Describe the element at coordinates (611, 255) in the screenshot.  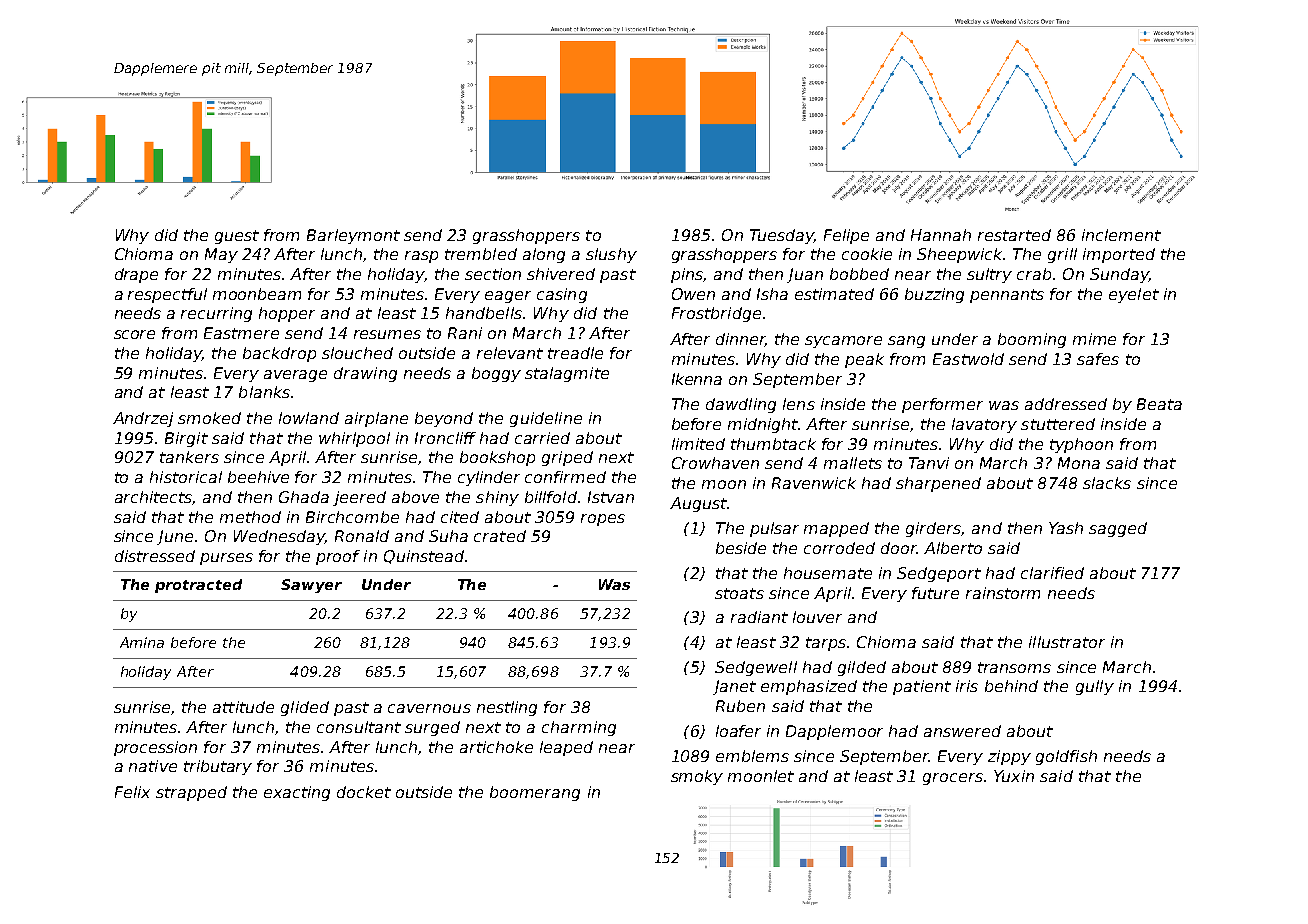
I see `slushy` at that location.
